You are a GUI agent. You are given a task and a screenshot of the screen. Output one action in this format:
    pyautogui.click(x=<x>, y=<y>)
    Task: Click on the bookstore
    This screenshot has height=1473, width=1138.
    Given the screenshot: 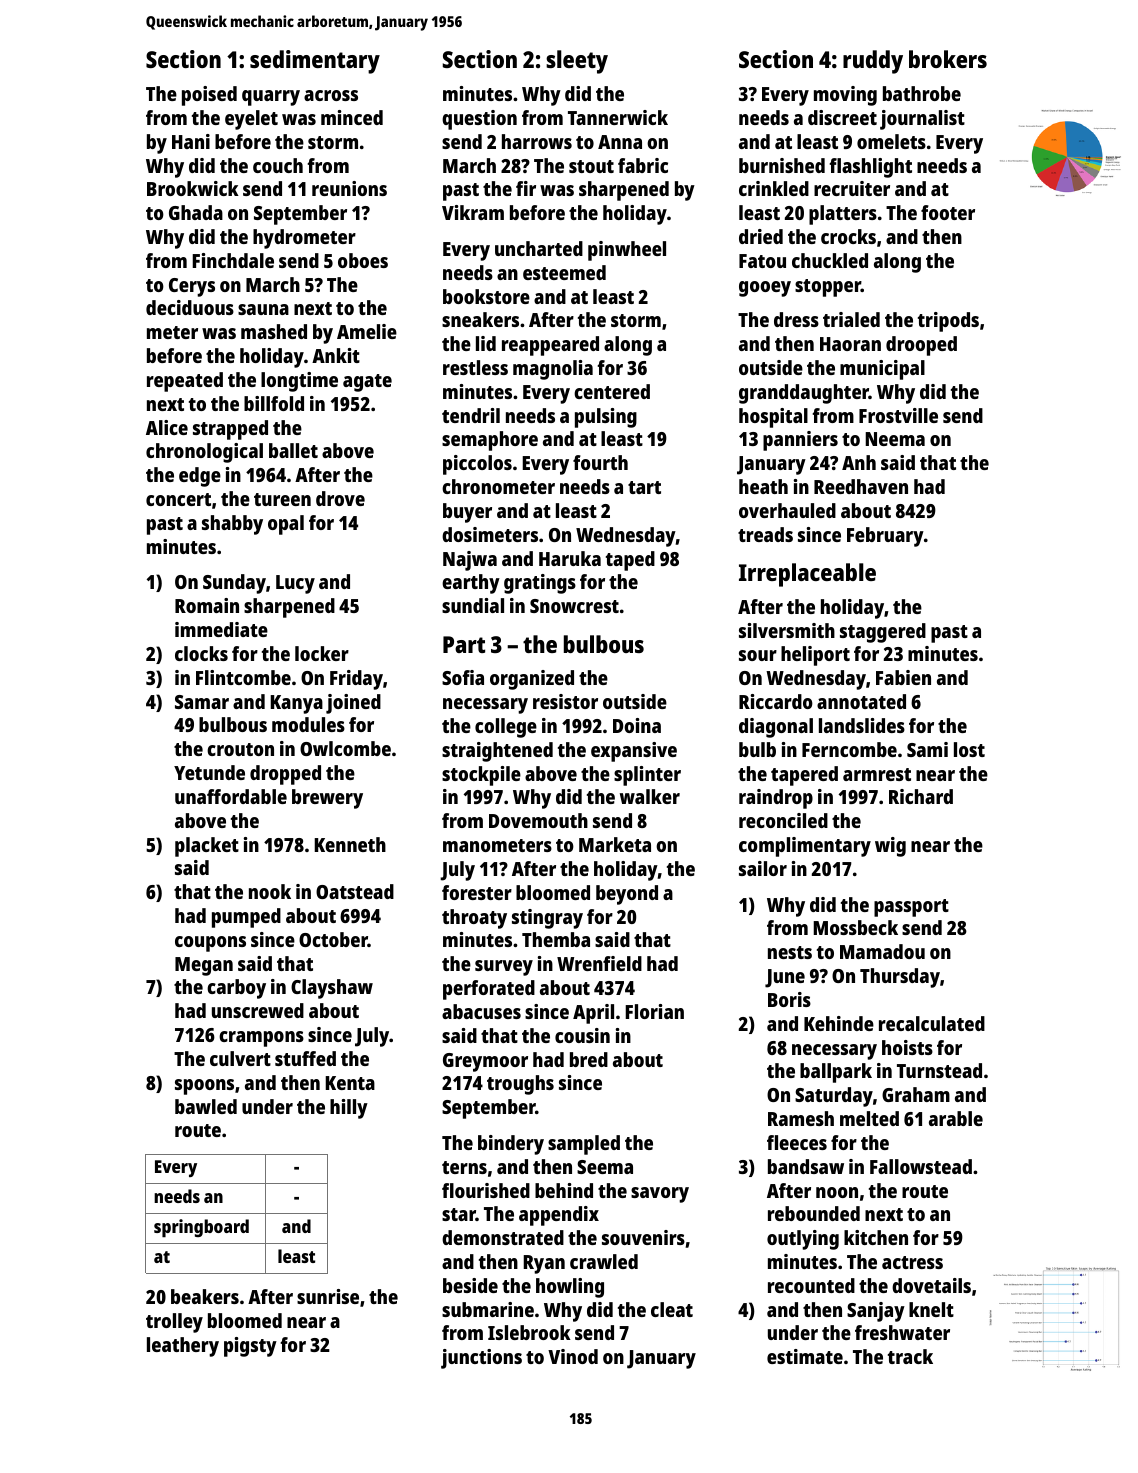 What is the action you would take?
    pyautogui.click(x=486, y=296)
